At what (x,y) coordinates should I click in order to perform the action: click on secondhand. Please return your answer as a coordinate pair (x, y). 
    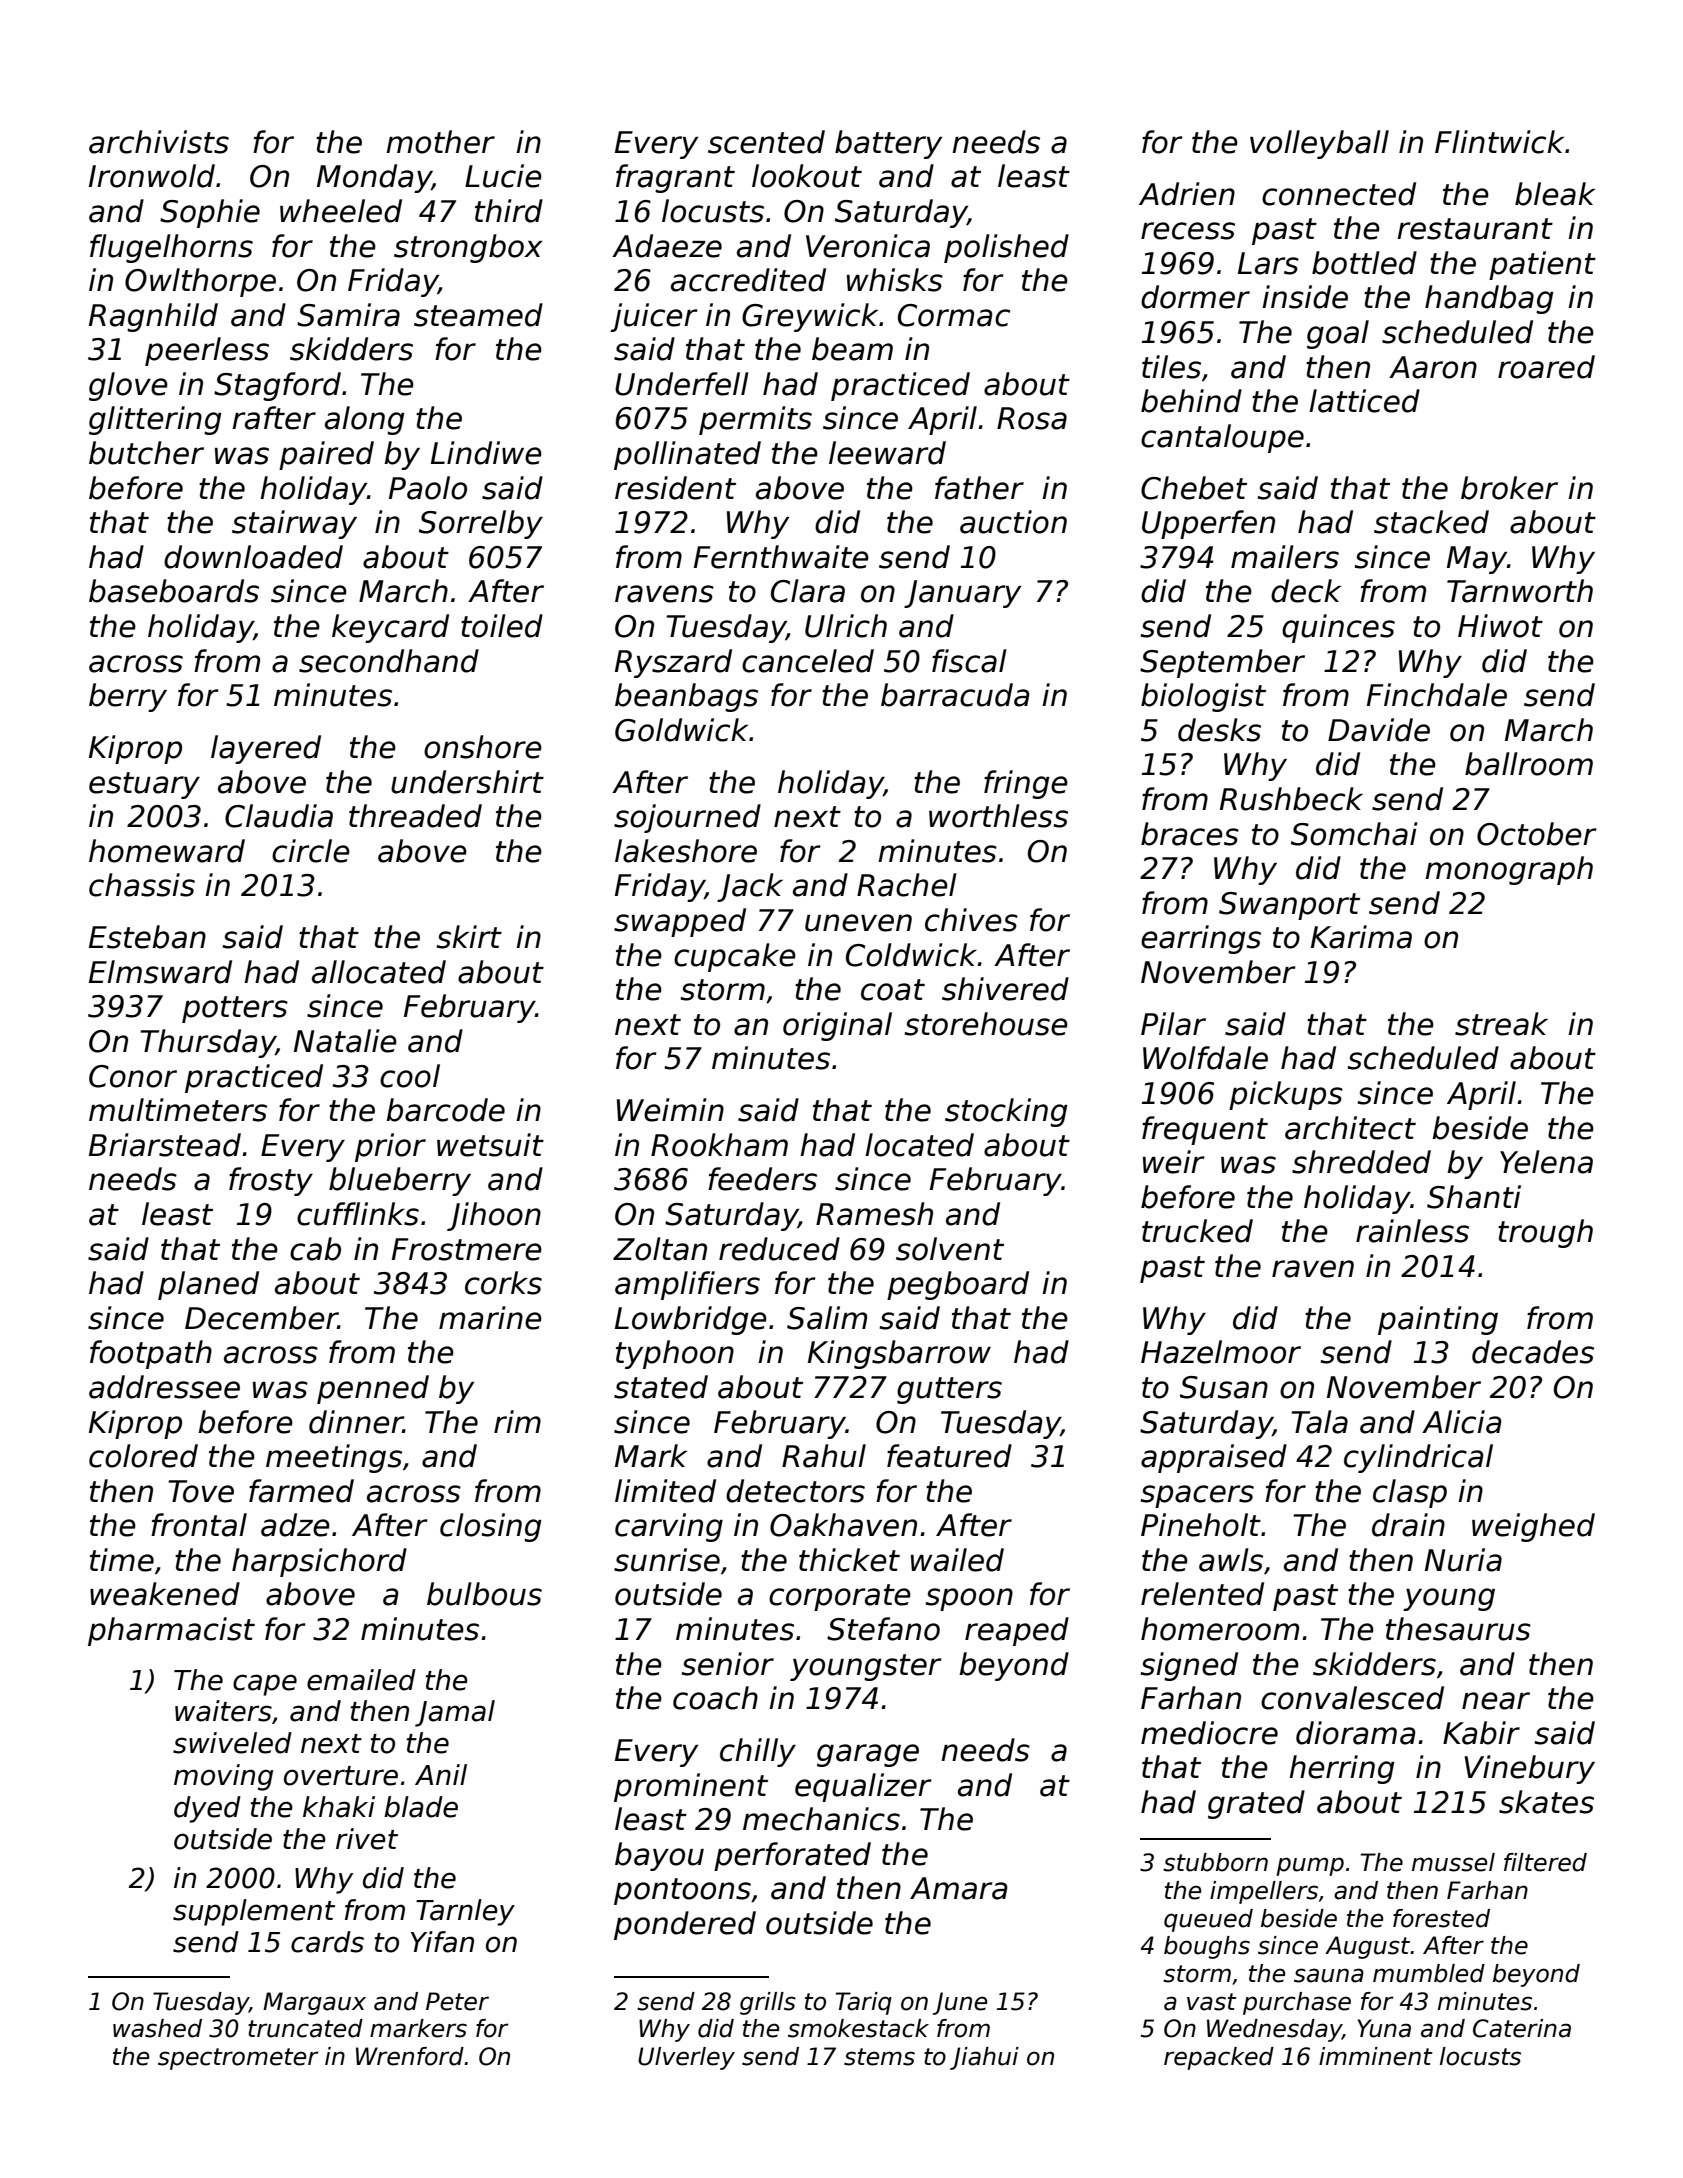
    Looking at the image, I should click on (389, 661).
